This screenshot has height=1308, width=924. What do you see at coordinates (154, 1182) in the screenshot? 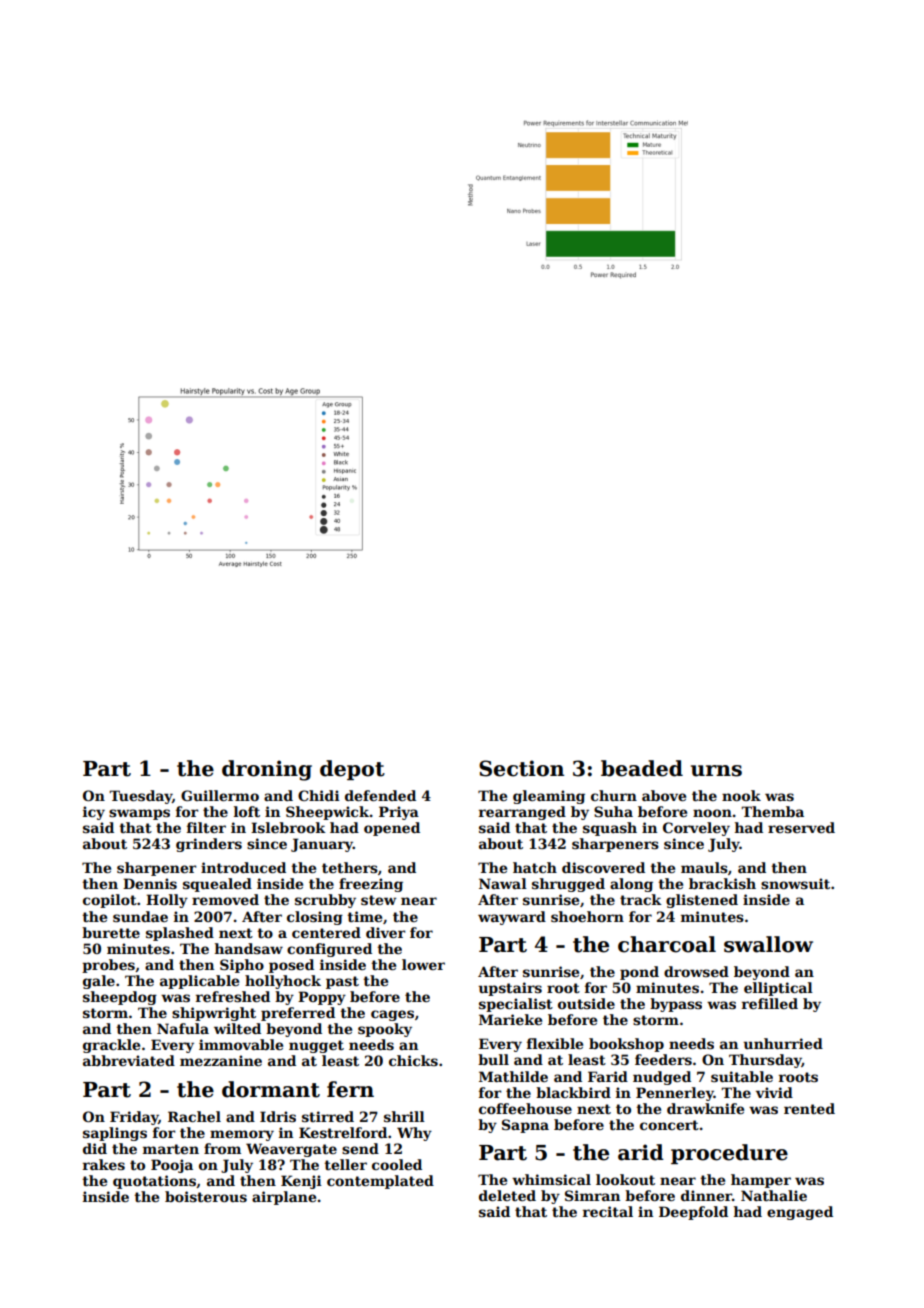
I see `quotations` at bounding box center [154, 1182].
